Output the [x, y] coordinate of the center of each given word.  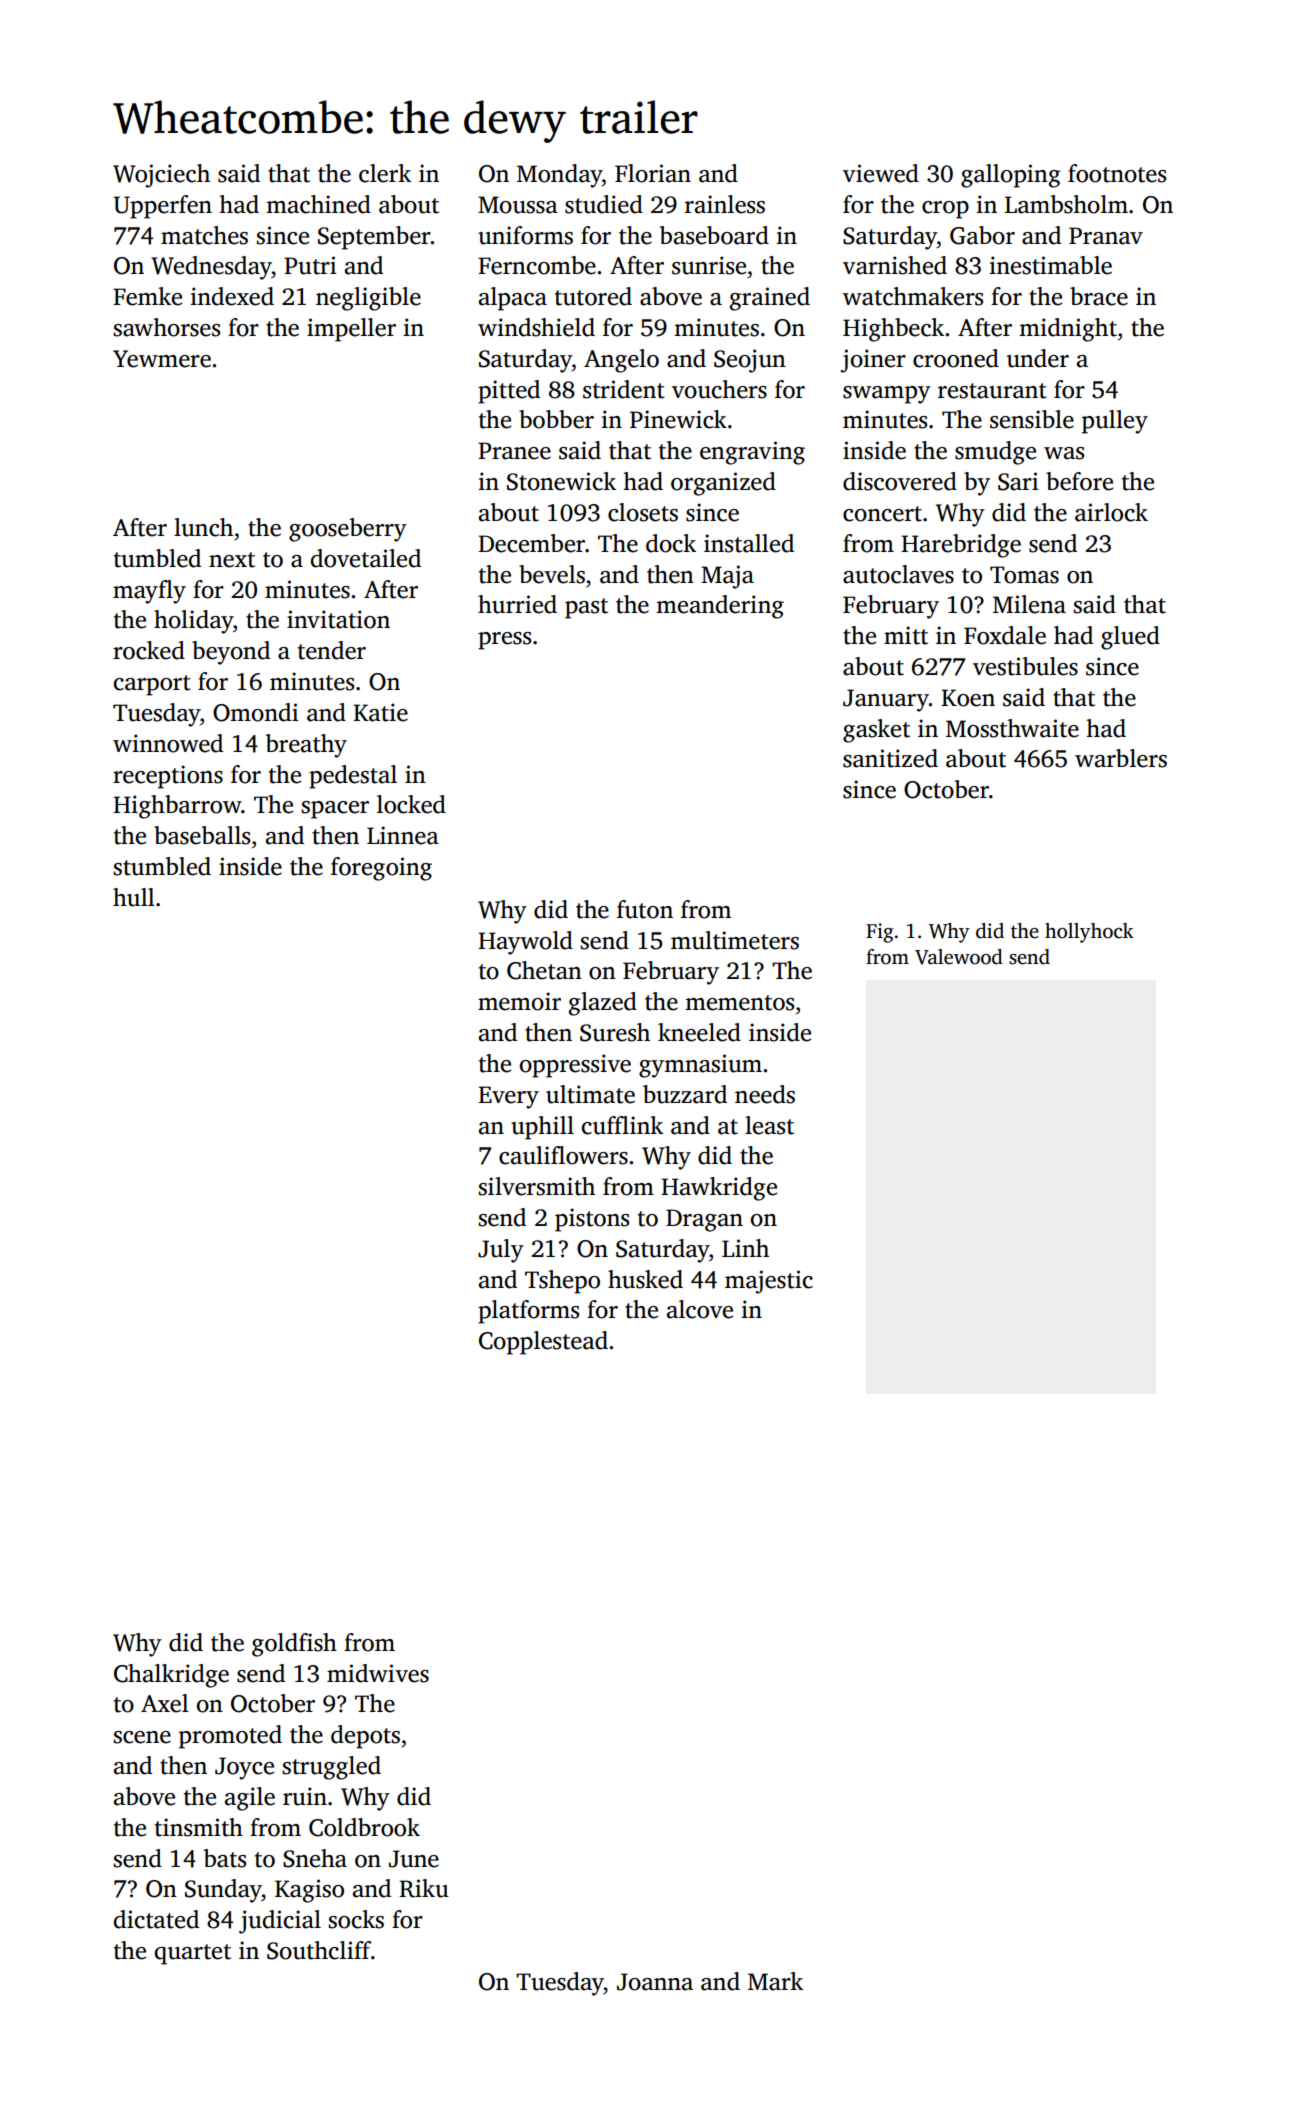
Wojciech [161, 176]
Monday [559, 176]
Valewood [959, 957]
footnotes [1117, 173]
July [501, 1251]
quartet [193, 1954]
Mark [775, 1981]
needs [765, 1094]
